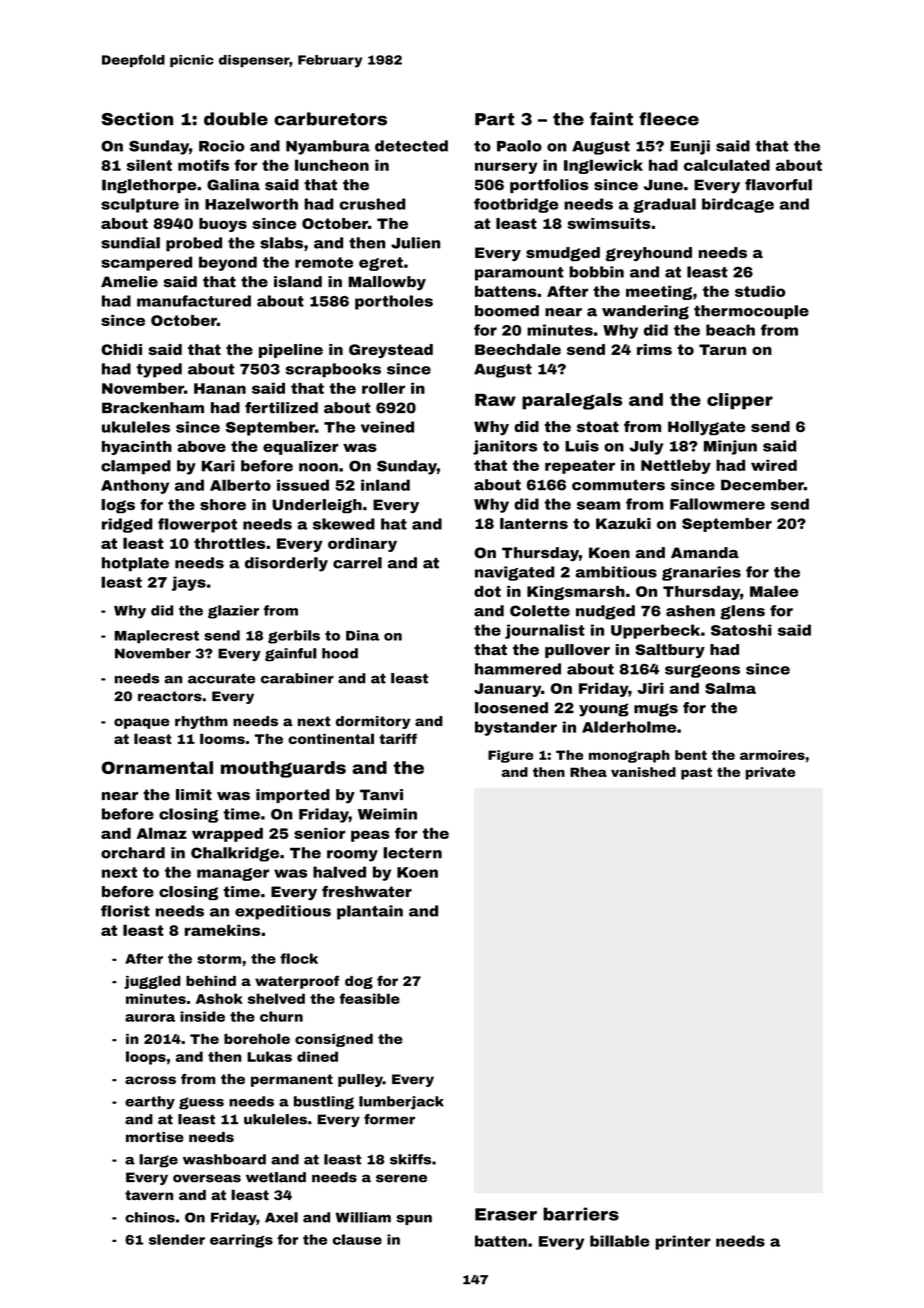  I want to click on Malee, so click(774, 591).
